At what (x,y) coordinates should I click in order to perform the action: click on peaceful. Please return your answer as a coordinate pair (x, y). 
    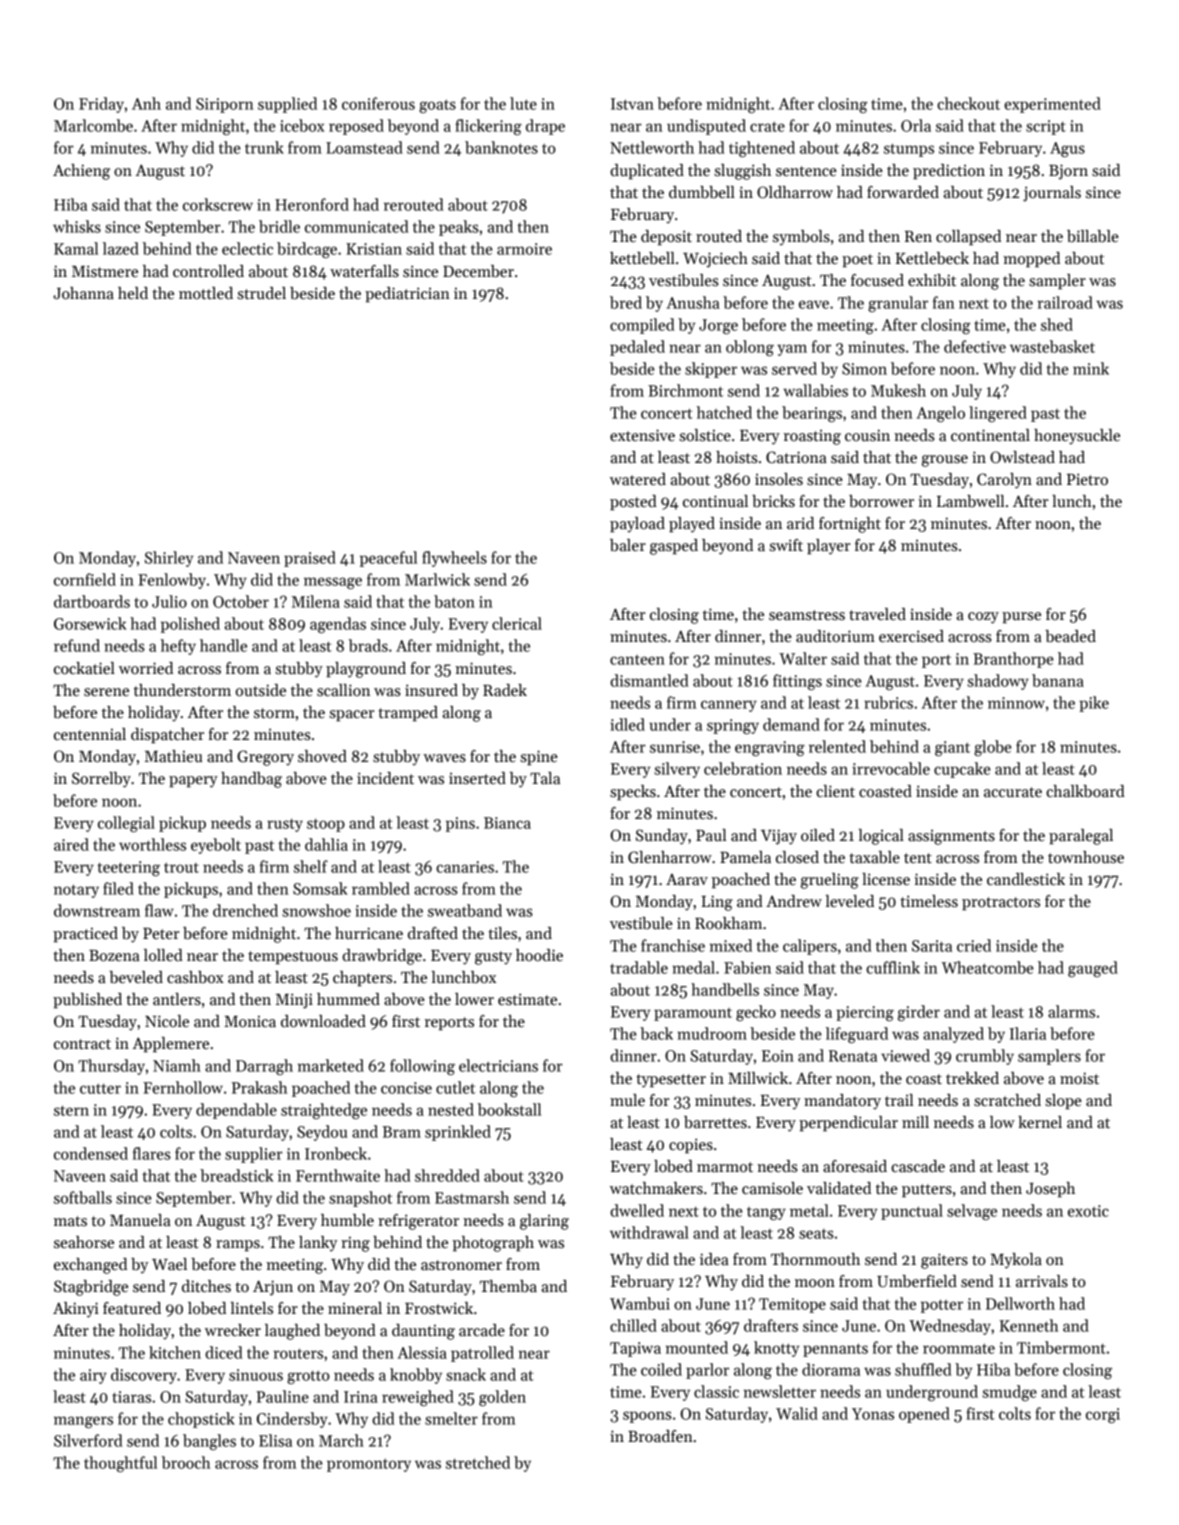
    Looking at the image, I should click on (388, 559).
